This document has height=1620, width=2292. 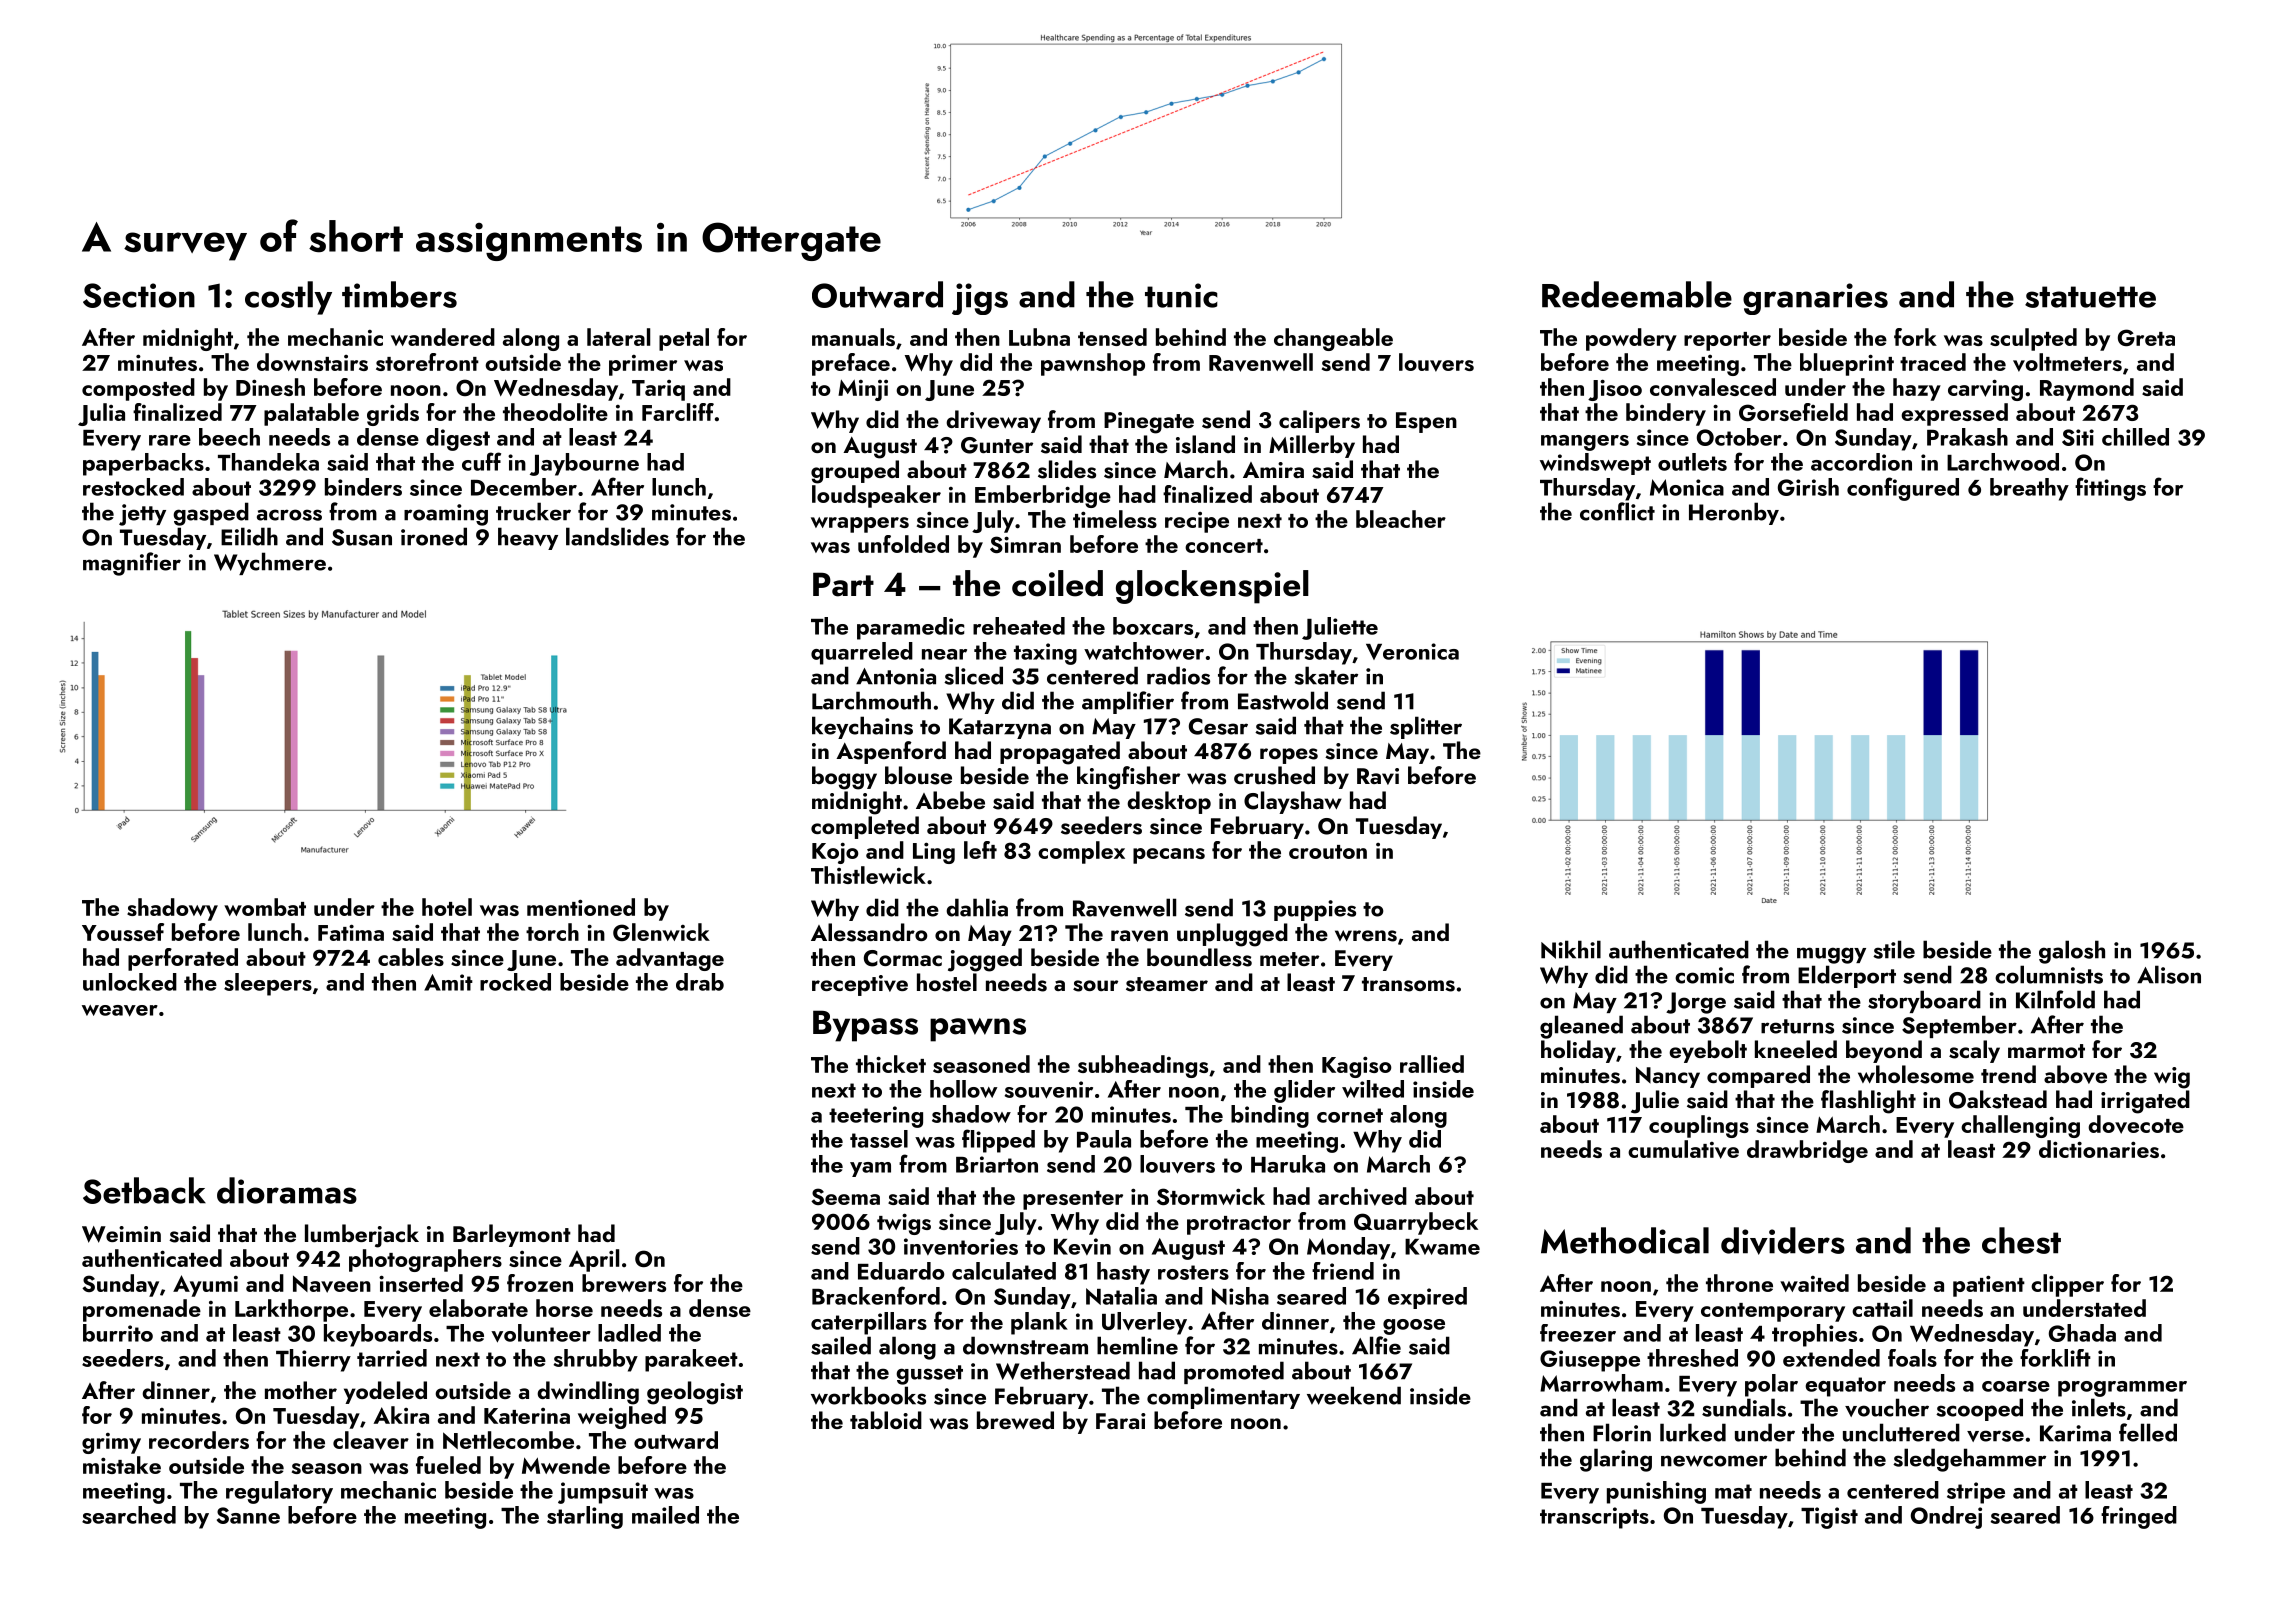 What do you see at coordinates (268, 462) in the document?
I see `Thandeka` at bounding box center [268, 462].
